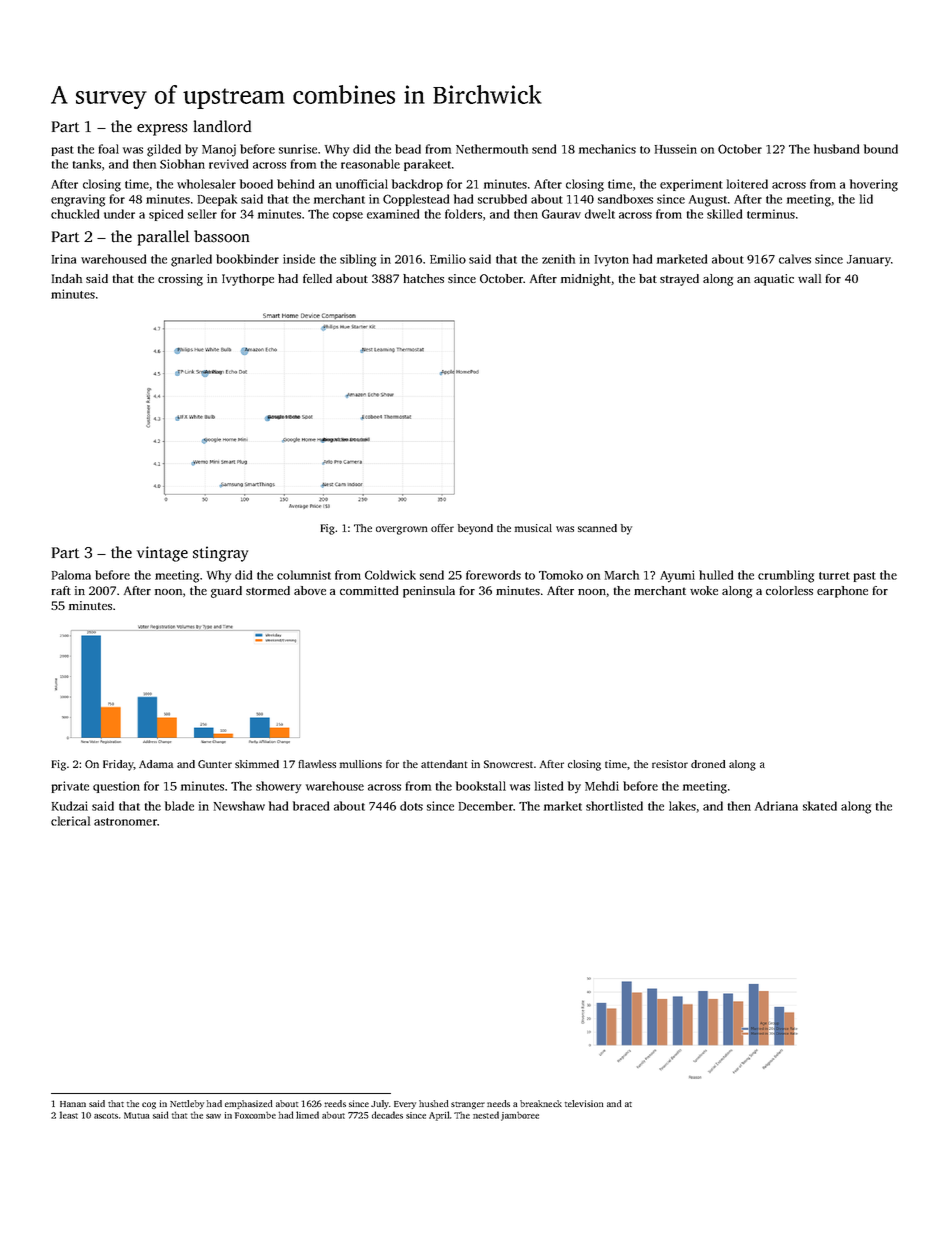 Image resolution: width=952 pixels, height=1233 pixels. I want to click on landlord, so click(222, 126).
